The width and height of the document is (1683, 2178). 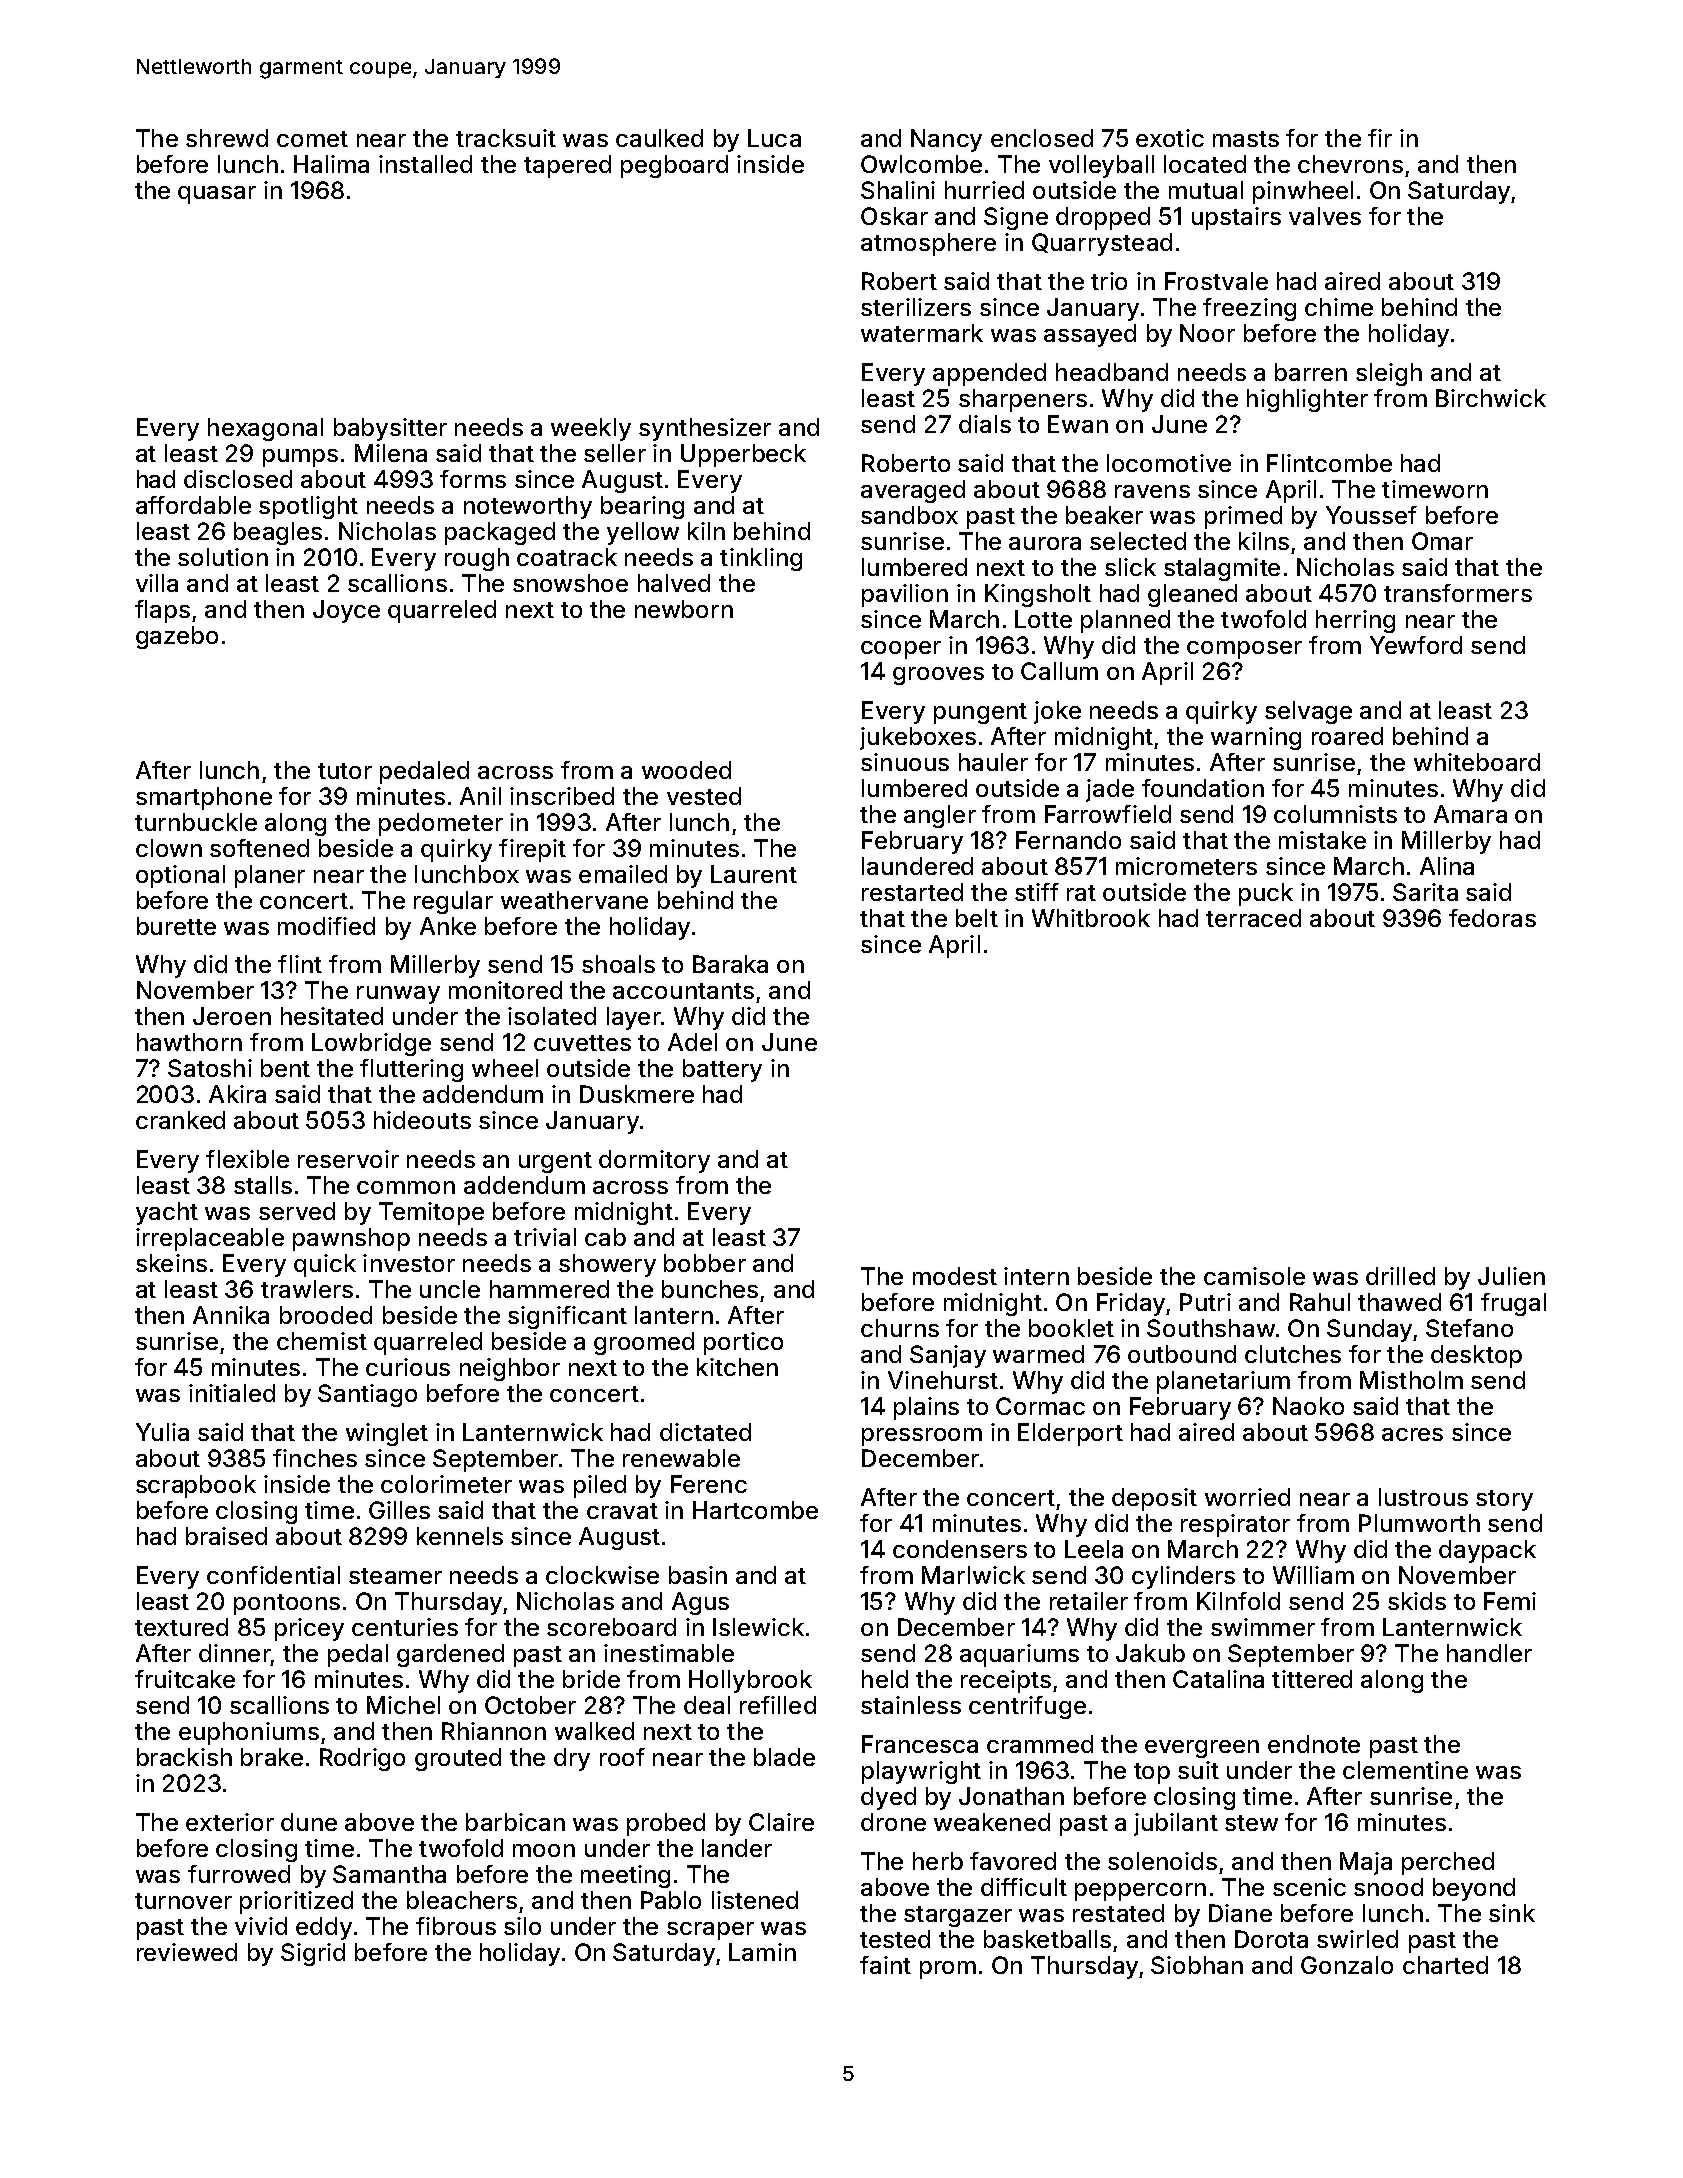 I want to click on regular, so click(x=453, y=902).
